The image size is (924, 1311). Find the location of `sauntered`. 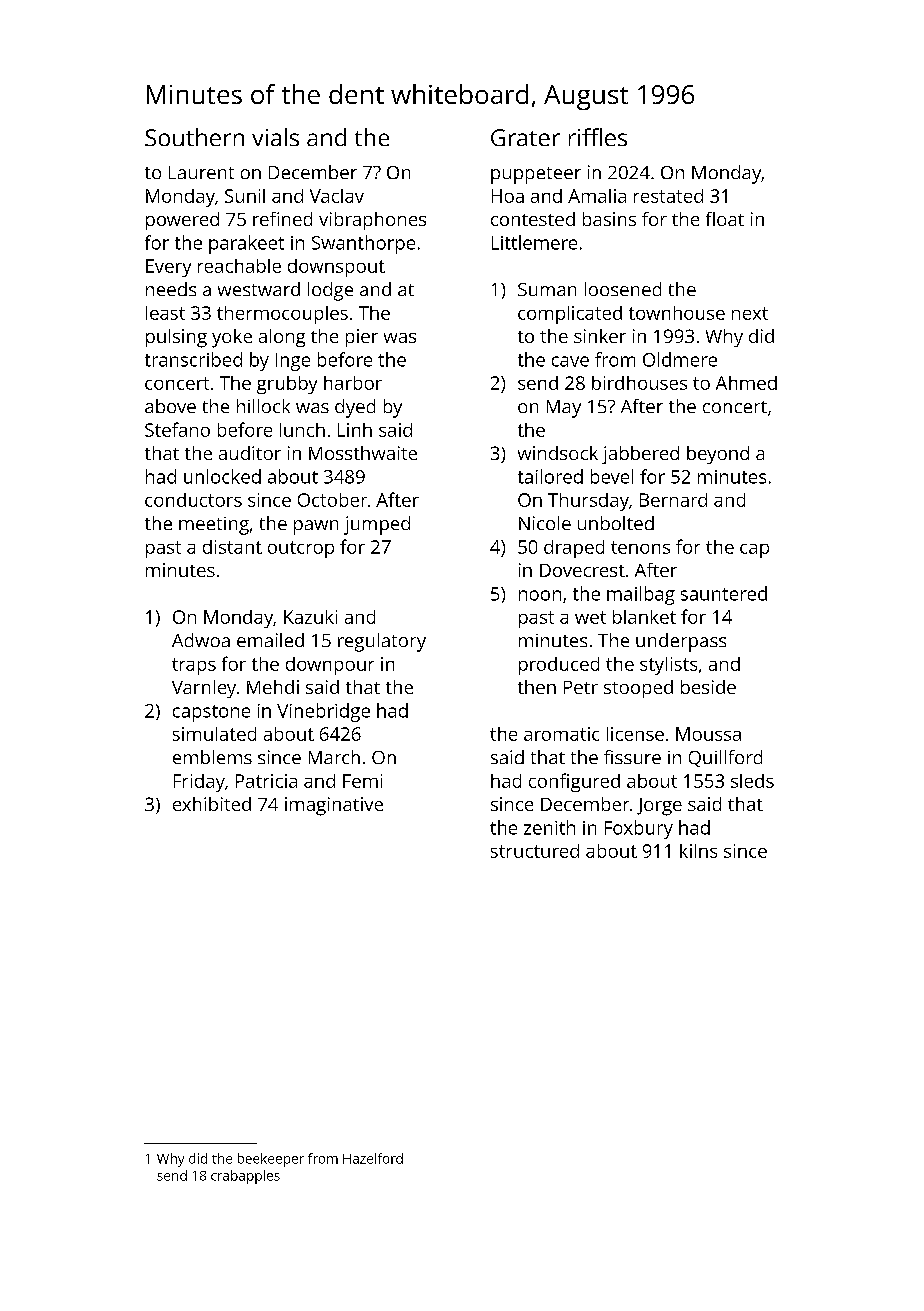

sauntered is located at coordinates (724, 593).
